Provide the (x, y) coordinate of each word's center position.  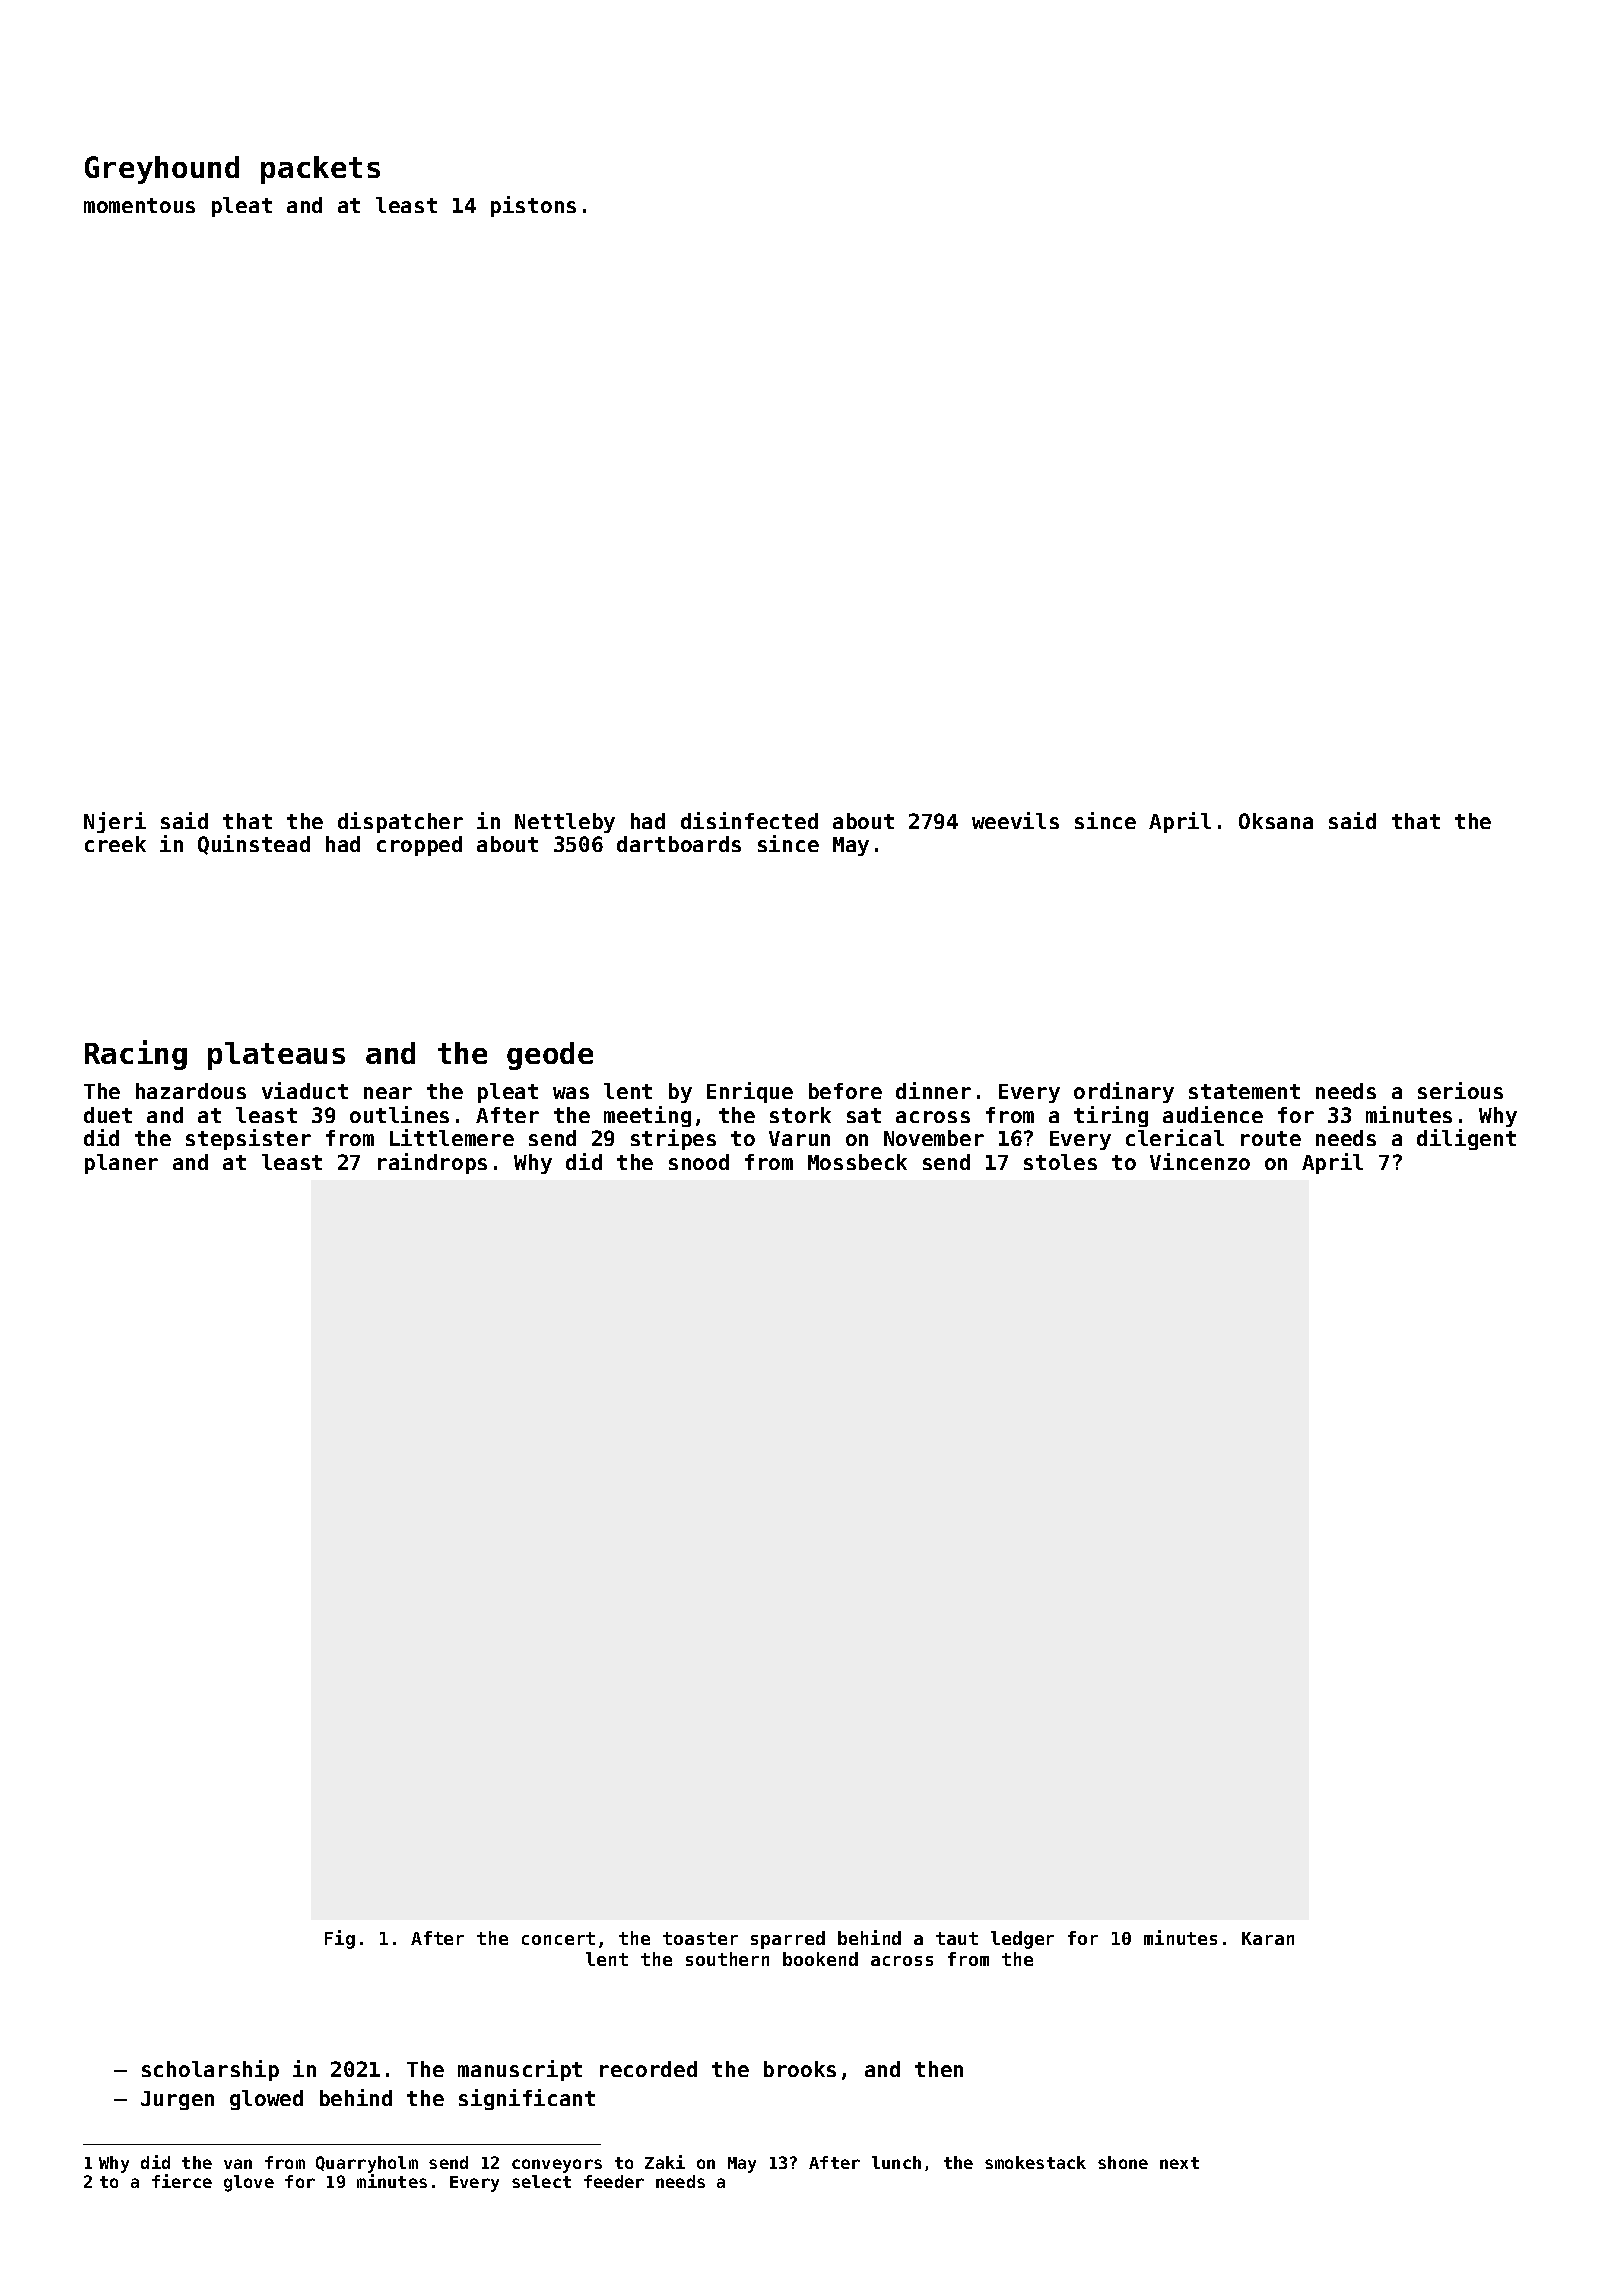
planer (121, 1164)
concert (558, 1938)
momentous (139, 205)
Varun (799, 1138)
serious (1460, 1090)
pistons (533, 206)
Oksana (1276, 821)
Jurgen (177, 2100)
